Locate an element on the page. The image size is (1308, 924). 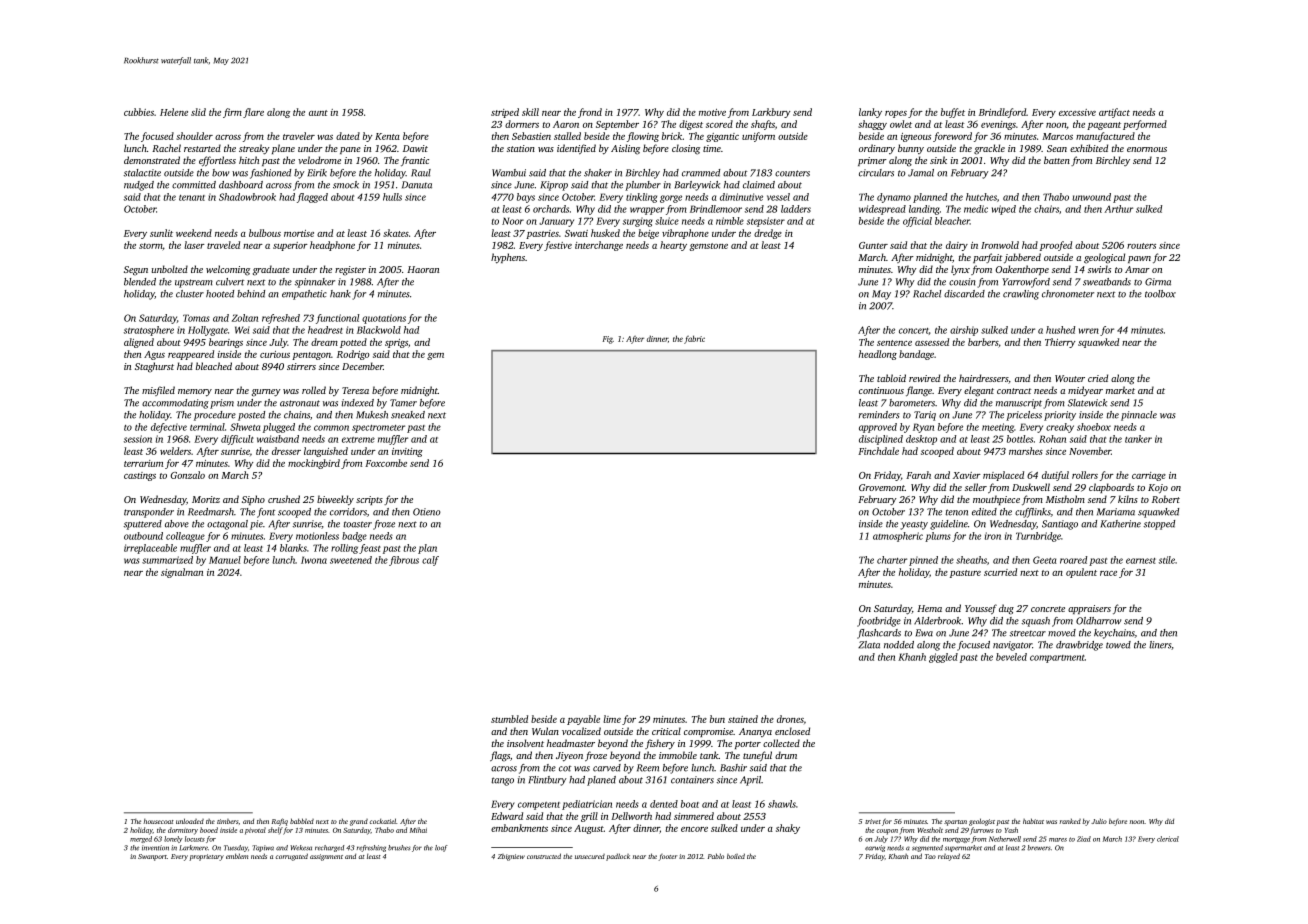
immobile is located at coordinates (678, 755).
